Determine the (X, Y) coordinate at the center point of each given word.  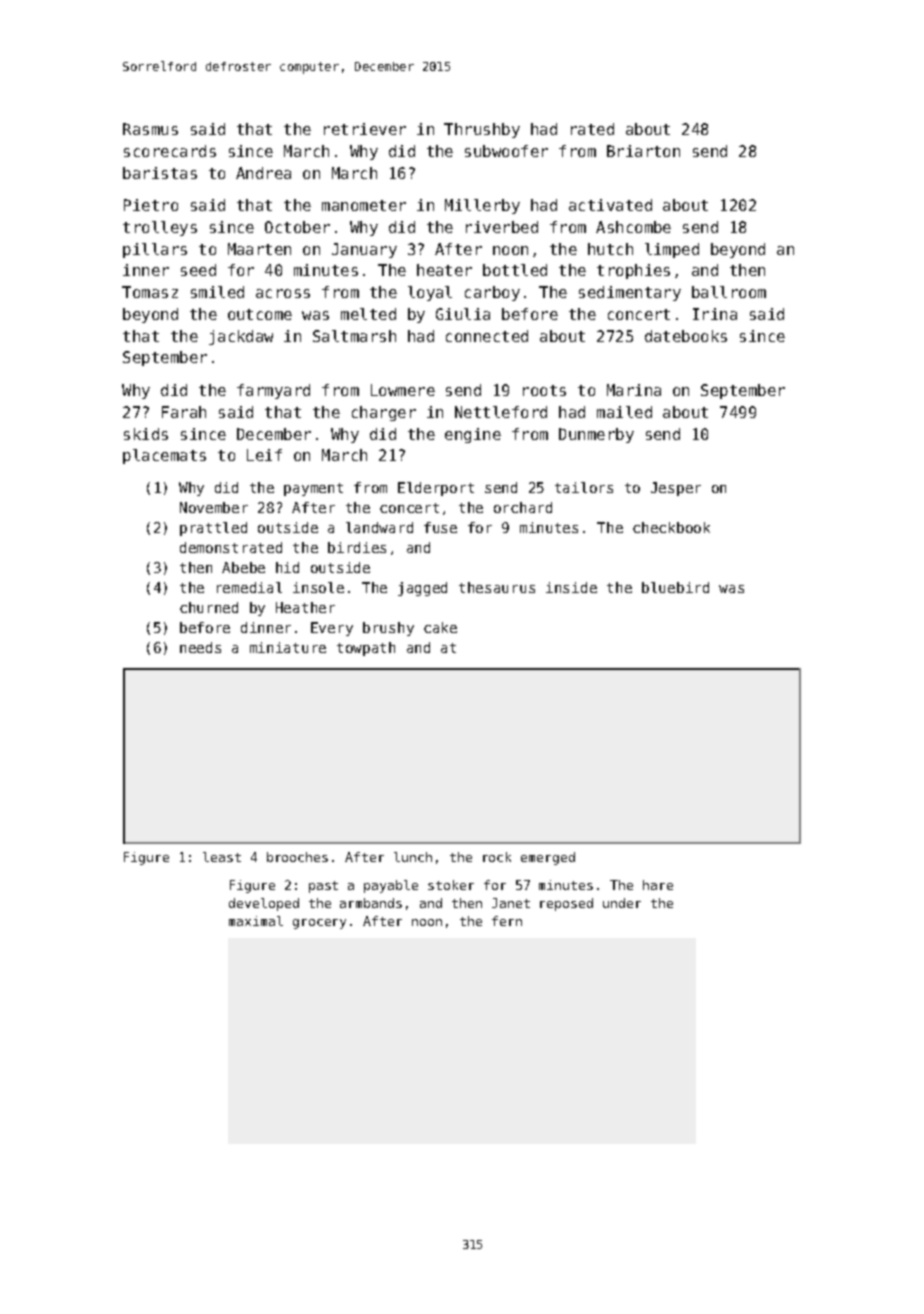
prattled (213, 529)
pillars (155, 250)
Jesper (676, 489)
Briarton (643, 151)
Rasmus (150, 129)
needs (200, 647)
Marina (634, 390)
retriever (365, 129)
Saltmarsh (354, 336)
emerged (548, 858)
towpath (366, 649)
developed (264, 904)
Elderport (436, 489)
